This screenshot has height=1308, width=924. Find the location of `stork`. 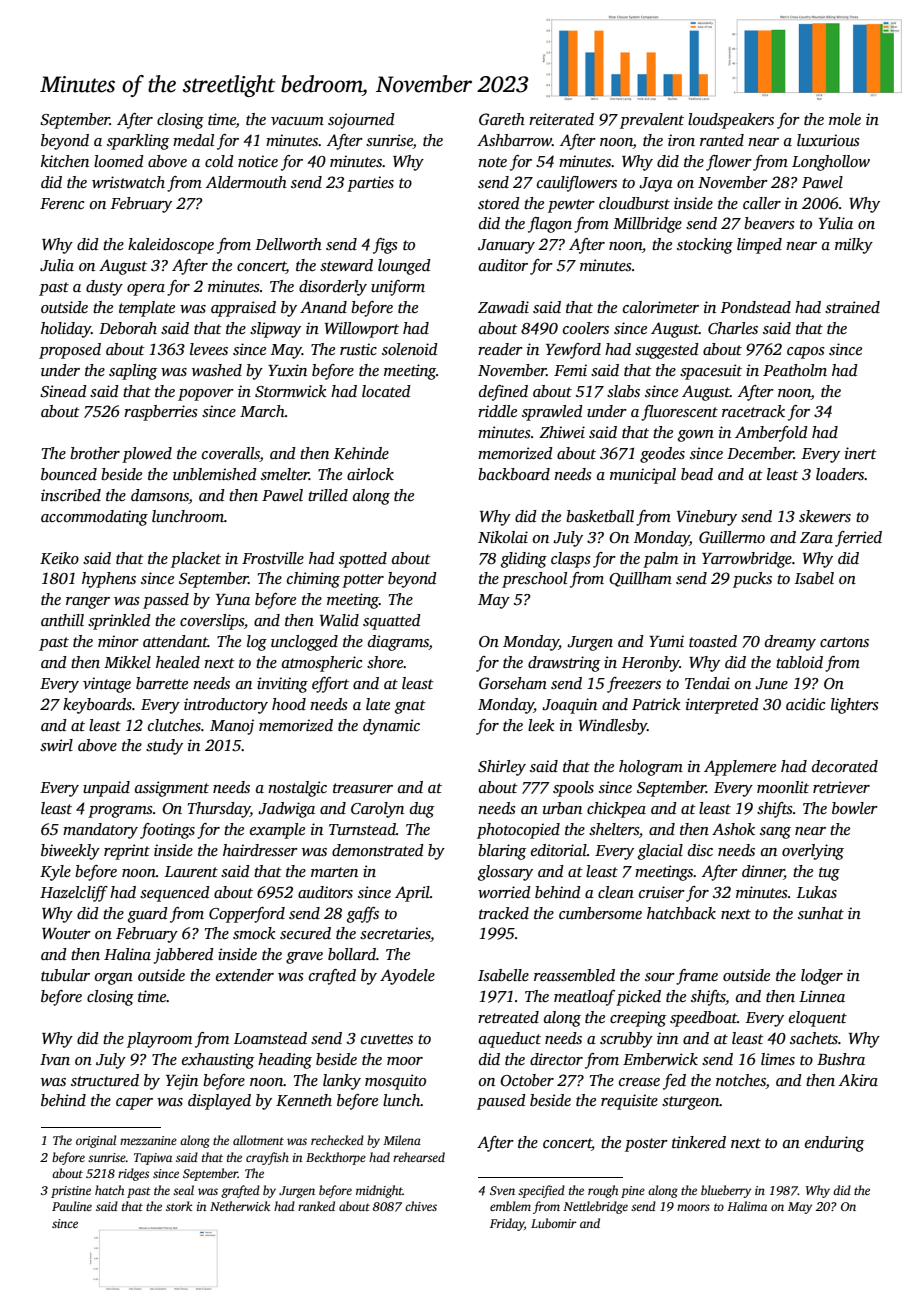

stork is located at coordinates (179, 1206).
